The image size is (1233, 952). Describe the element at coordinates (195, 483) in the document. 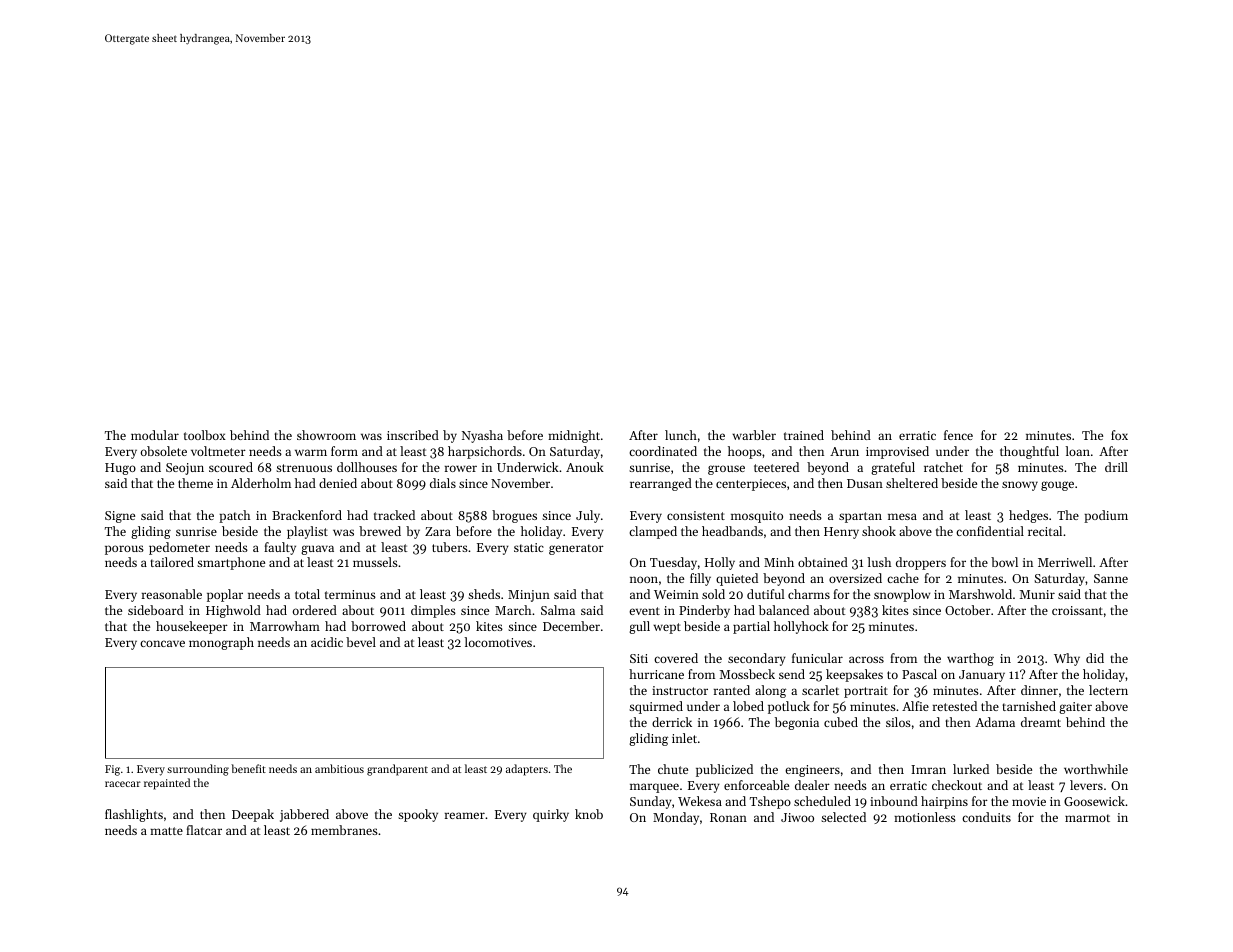

I see `theme` at that location.
